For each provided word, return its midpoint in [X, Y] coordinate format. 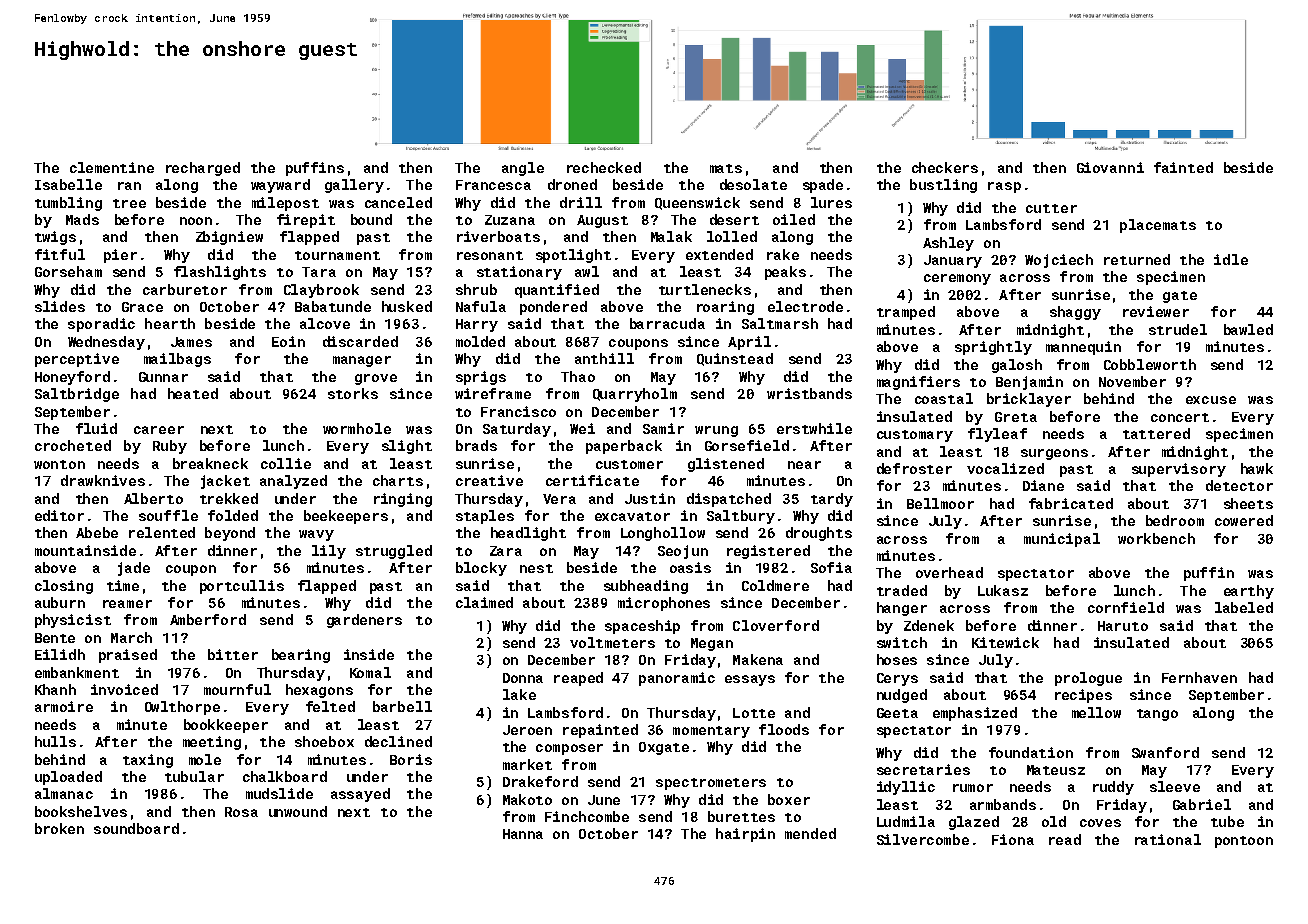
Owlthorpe [182, 708]
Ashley [948, 244]
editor [59, 515]
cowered [1244, 520]
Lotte [754, 713]
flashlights [220, 273]
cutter [1051, 208]
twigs [55, 238]
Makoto [527, 799]
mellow [1096, 712]
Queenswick [697, 203]
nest [536, 568]
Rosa [241, 812]
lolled [732, 236]
